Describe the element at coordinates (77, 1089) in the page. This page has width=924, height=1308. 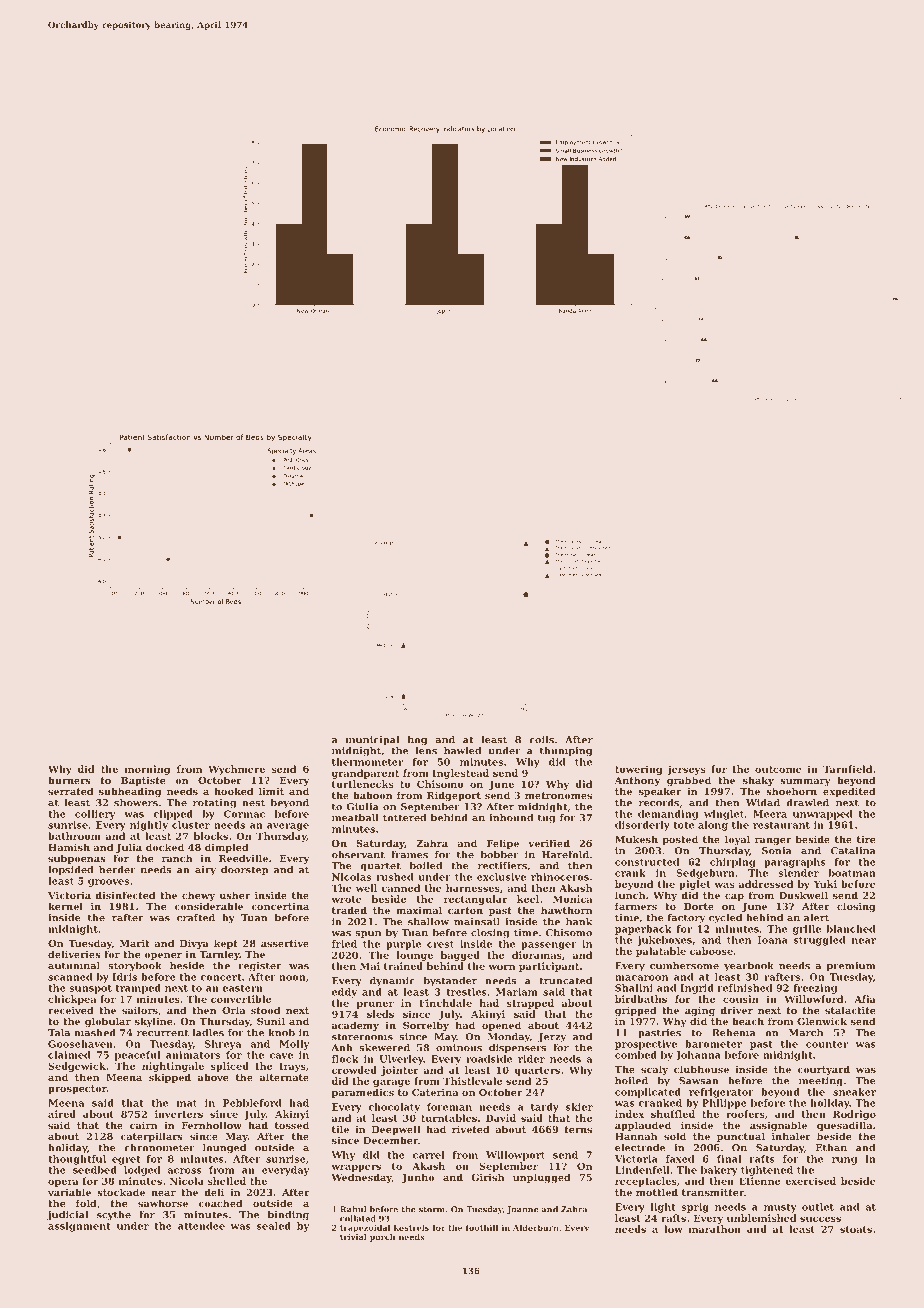
I see `prospector` at that location.
